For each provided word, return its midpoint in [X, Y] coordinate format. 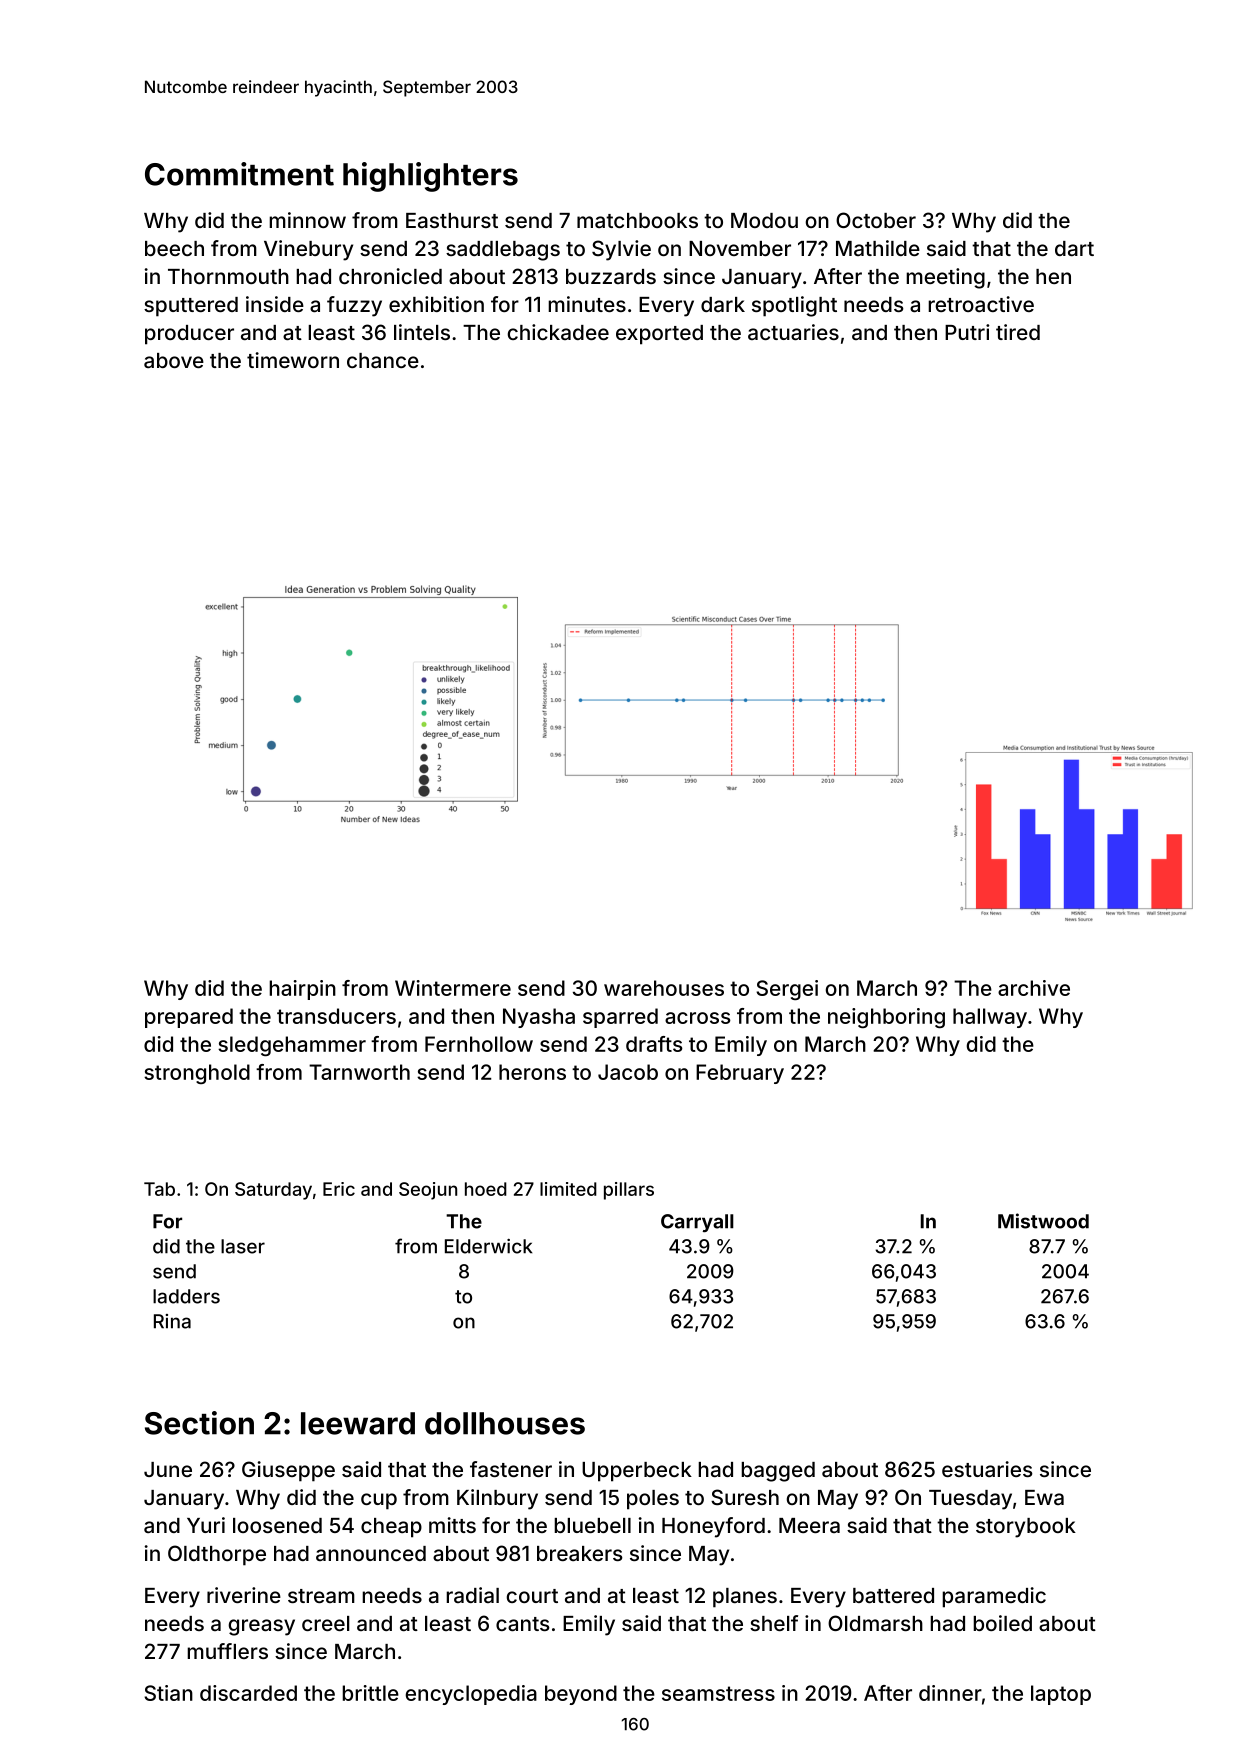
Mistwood [1043, 1221]
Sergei [787, 990]
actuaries [793, 332]
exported [659, 335]
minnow [307, 220]
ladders [186, 1296]
